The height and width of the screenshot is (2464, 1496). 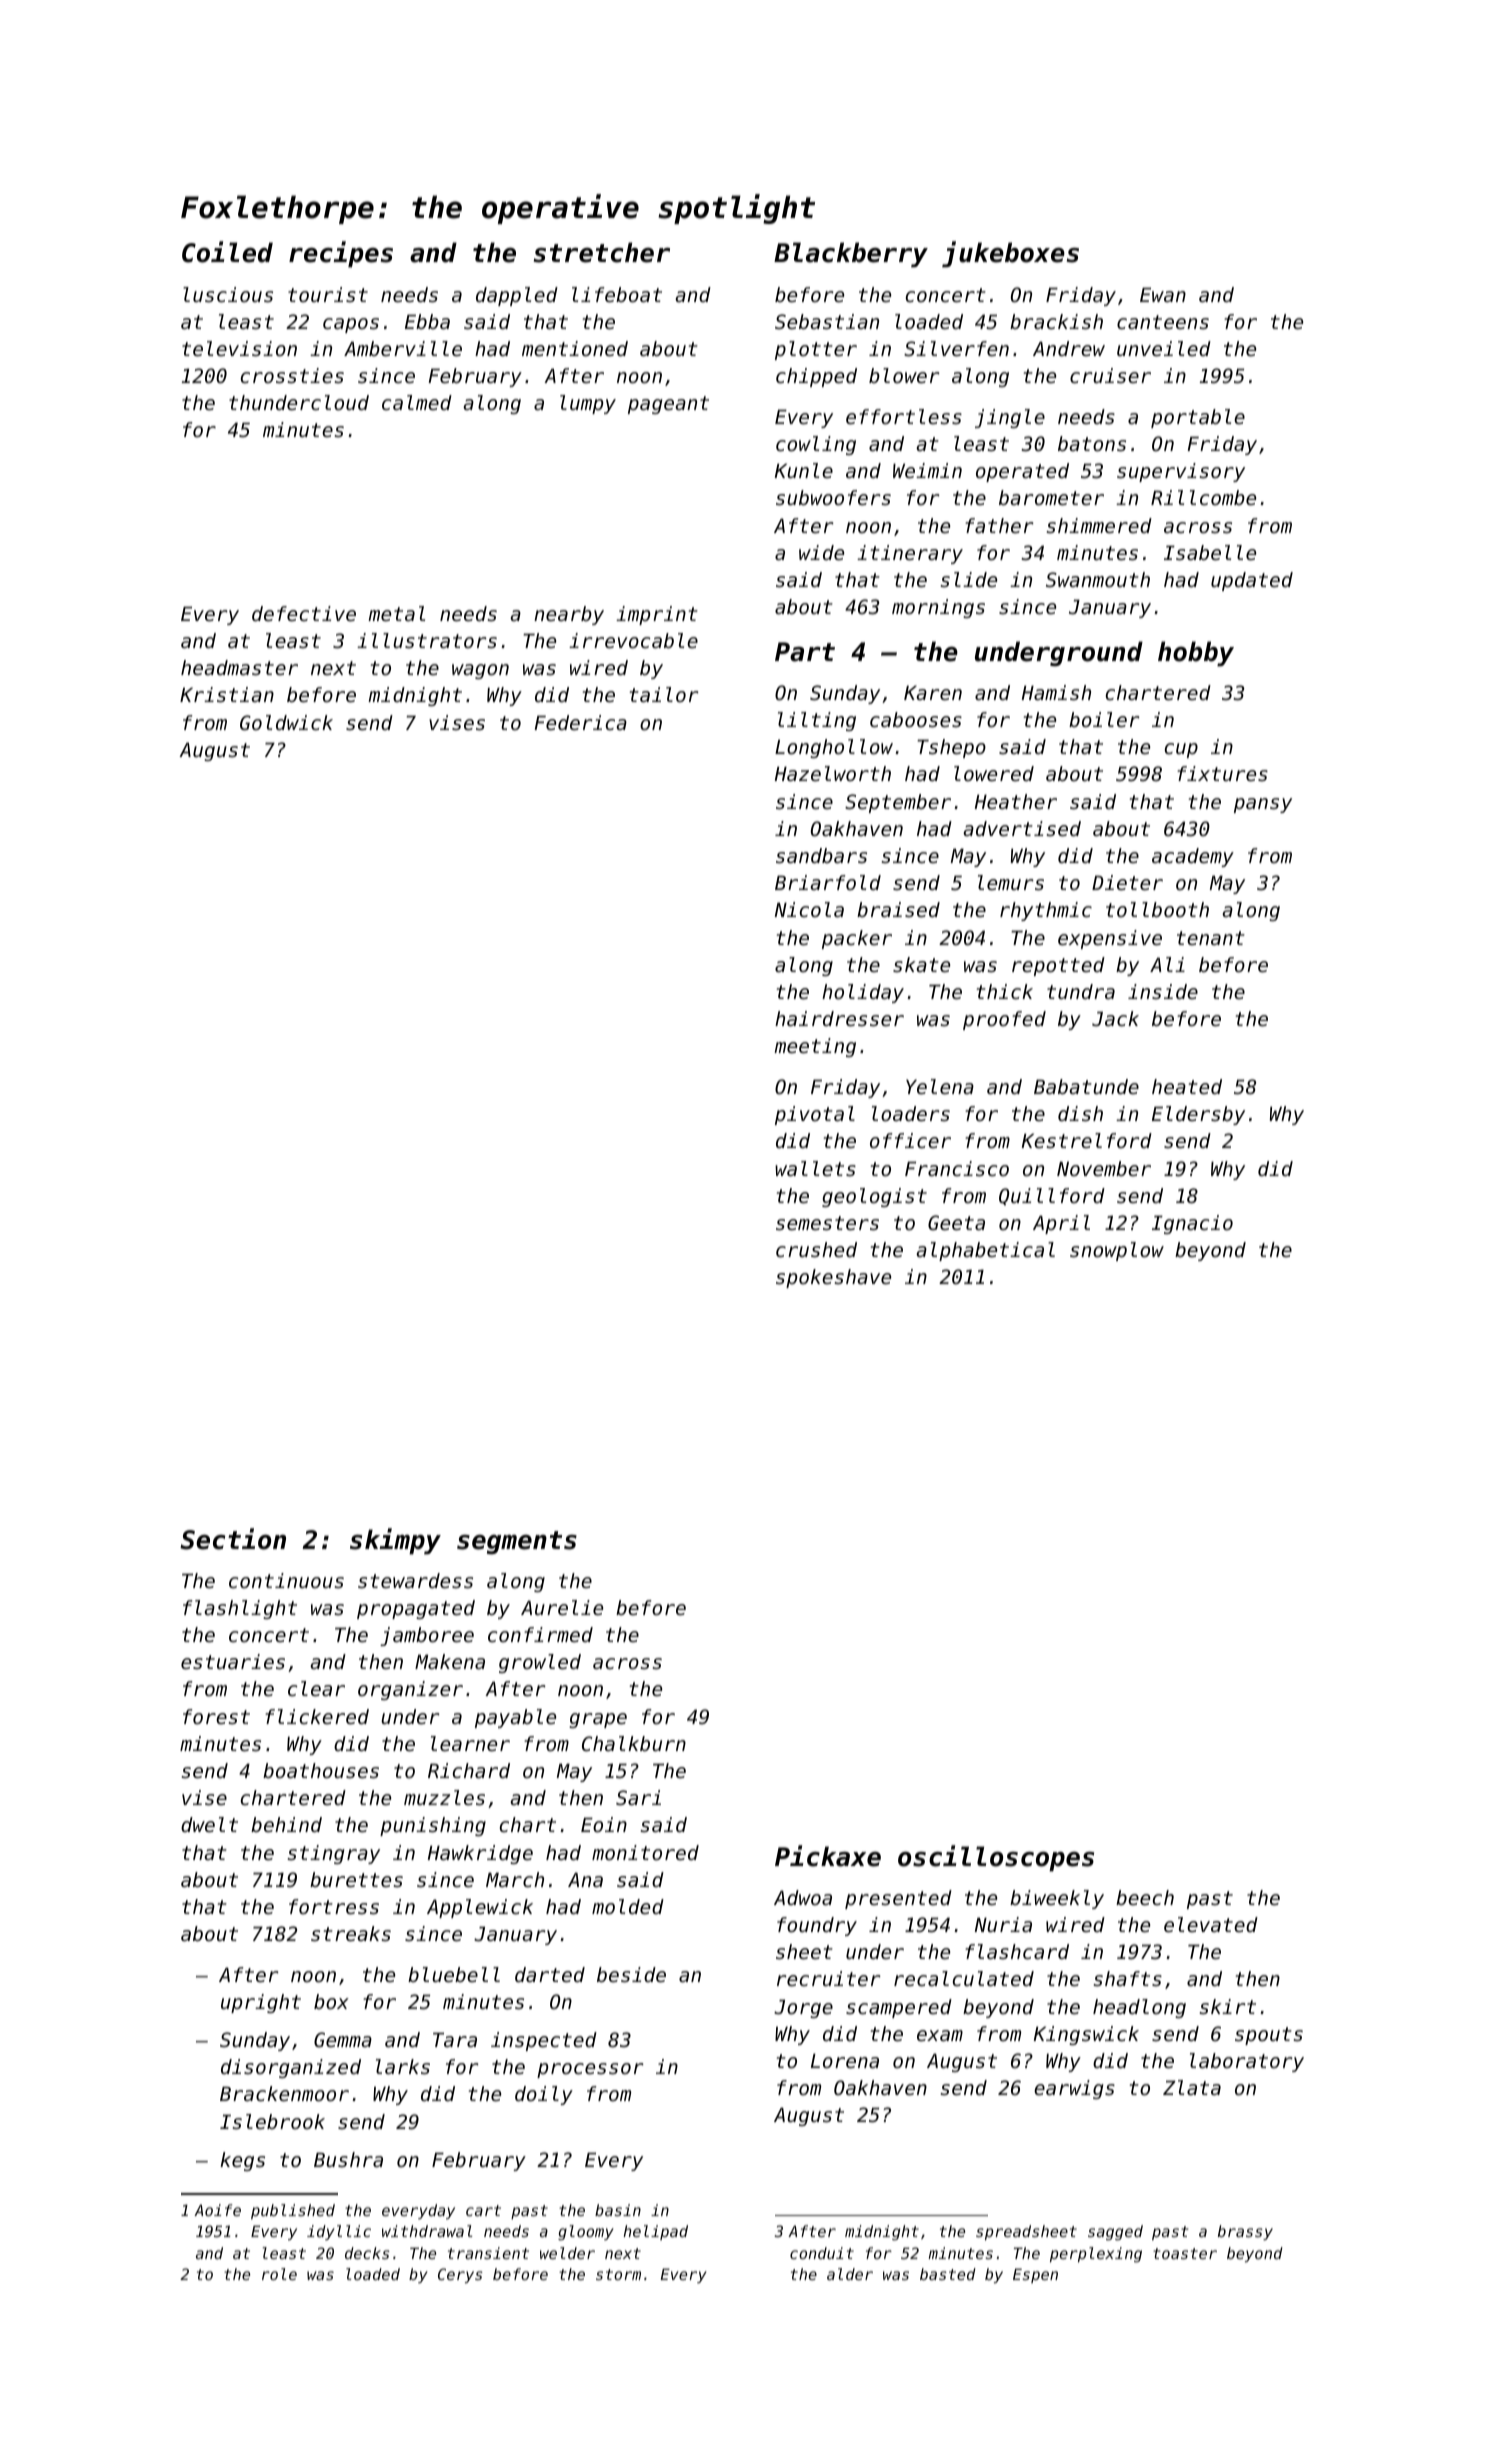 What do you see at coordinates (898, 1899) in the screenshot?
I see `presented` at bounding box center [898, 1899].
